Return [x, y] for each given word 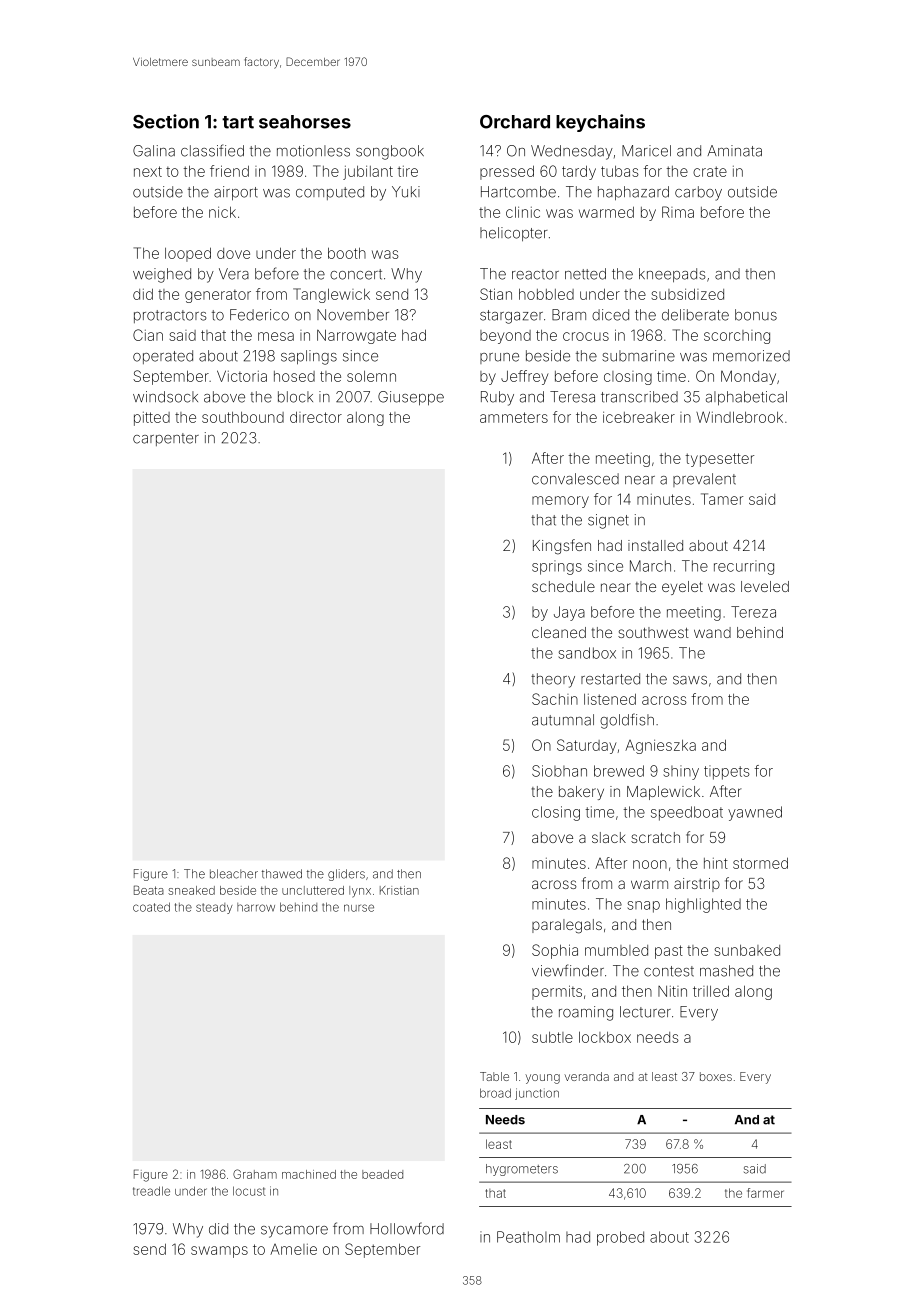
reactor [535, 274]
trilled [711, 991]
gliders [346, 875]
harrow [256, 907]
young [542, 1079]
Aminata [734, 151]
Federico [259, 315]
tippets [727, 772]
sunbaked [747, 950]
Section [166, 121]
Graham [255, 1174]
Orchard [515, 122]
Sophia [555, 951]
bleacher [234, 874]
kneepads [672, 275]
